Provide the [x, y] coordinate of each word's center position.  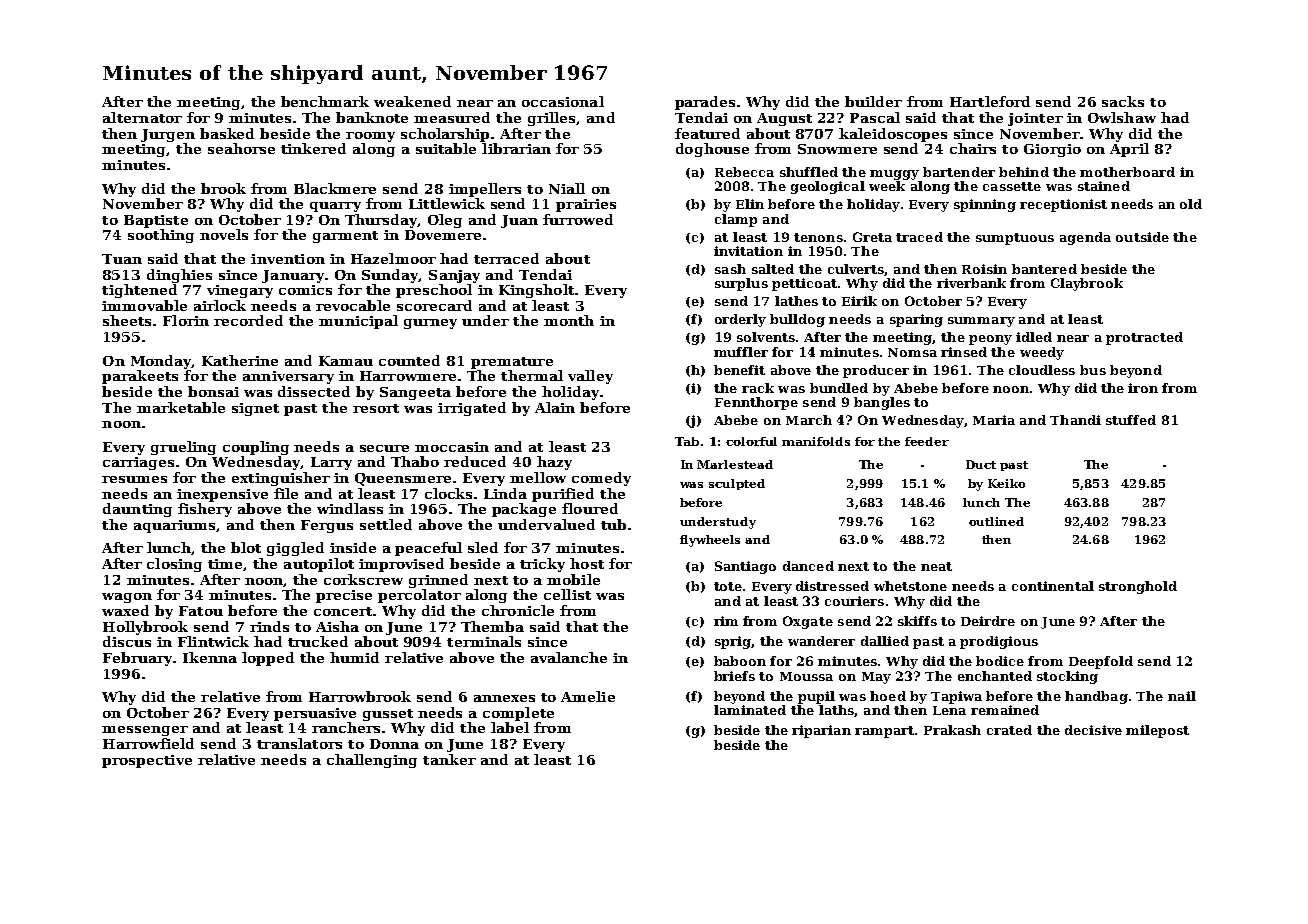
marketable [181, 407]
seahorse [241, 148]
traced [919, 237]
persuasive [315, 714]
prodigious [999, 642]
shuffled [809, 172]
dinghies [179, 276]
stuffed [1131, 420]
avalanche [569, 657]
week [887, 186]
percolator [419, 596]
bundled [839, 388]
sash [730, 269]
